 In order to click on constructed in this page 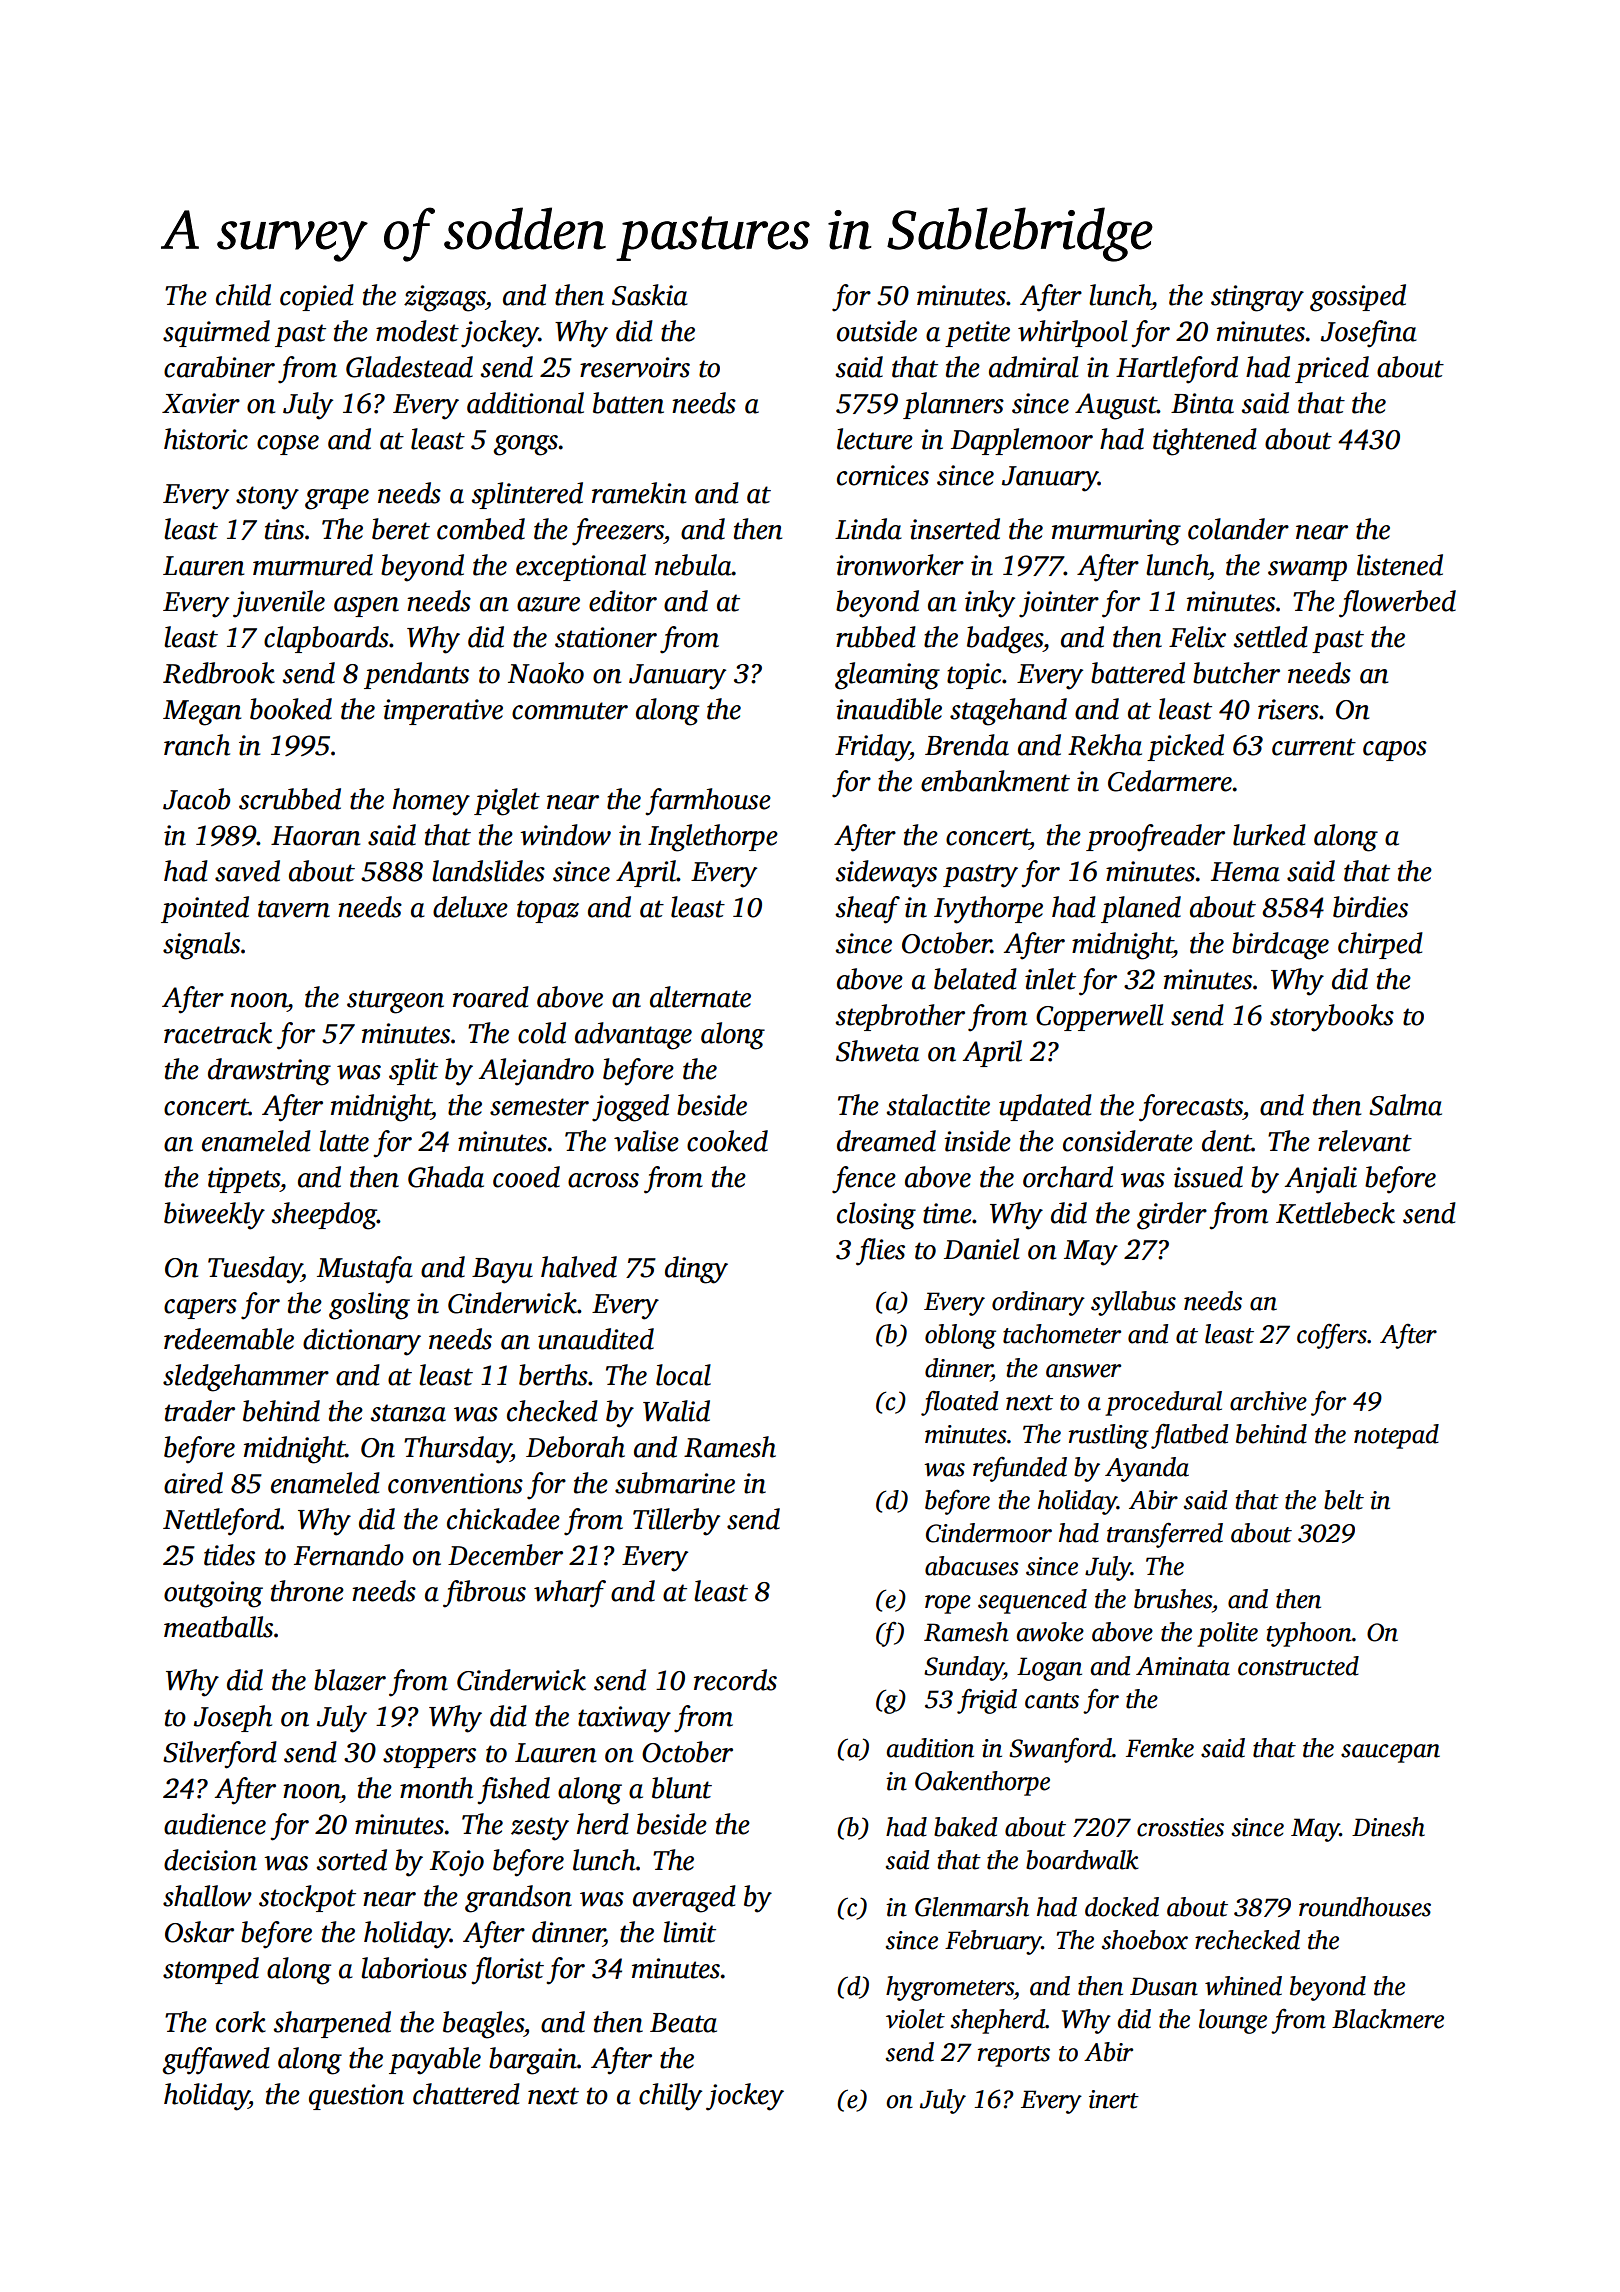, I will do `click(1298, 1666)`.
